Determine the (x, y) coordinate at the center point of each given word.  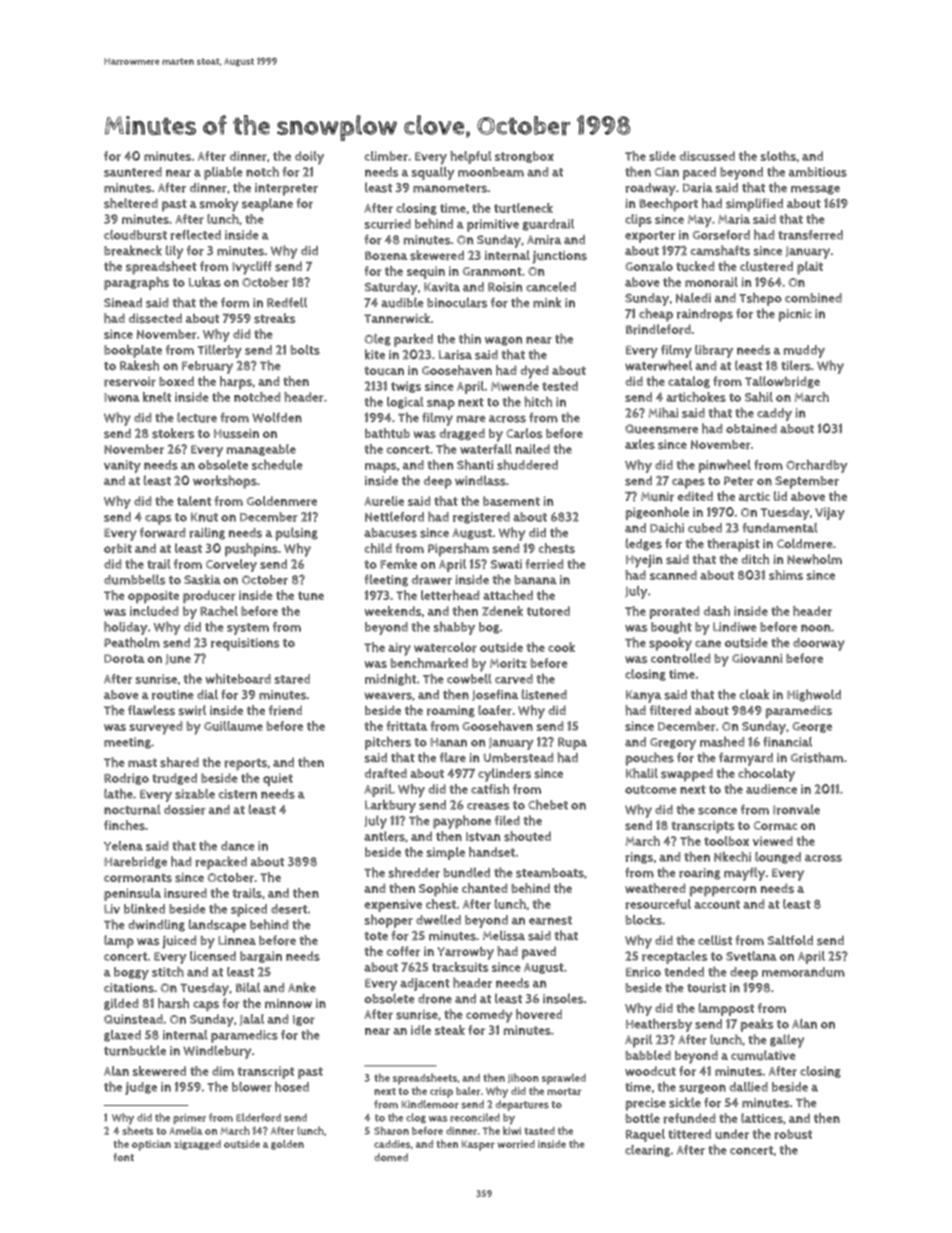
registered (481, 518)
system (248, 629)
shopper (388, 921)
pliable (223, 173)
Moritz (508, 663)
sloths (778, 156)
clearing (647, 1151)
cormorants (138, 878)
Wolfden (277, 417)
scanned (673, 575)
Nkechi (732, 857)
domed (391, 1157)
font (123, 1157)
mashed (722, 741)
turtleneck (523, 208)
